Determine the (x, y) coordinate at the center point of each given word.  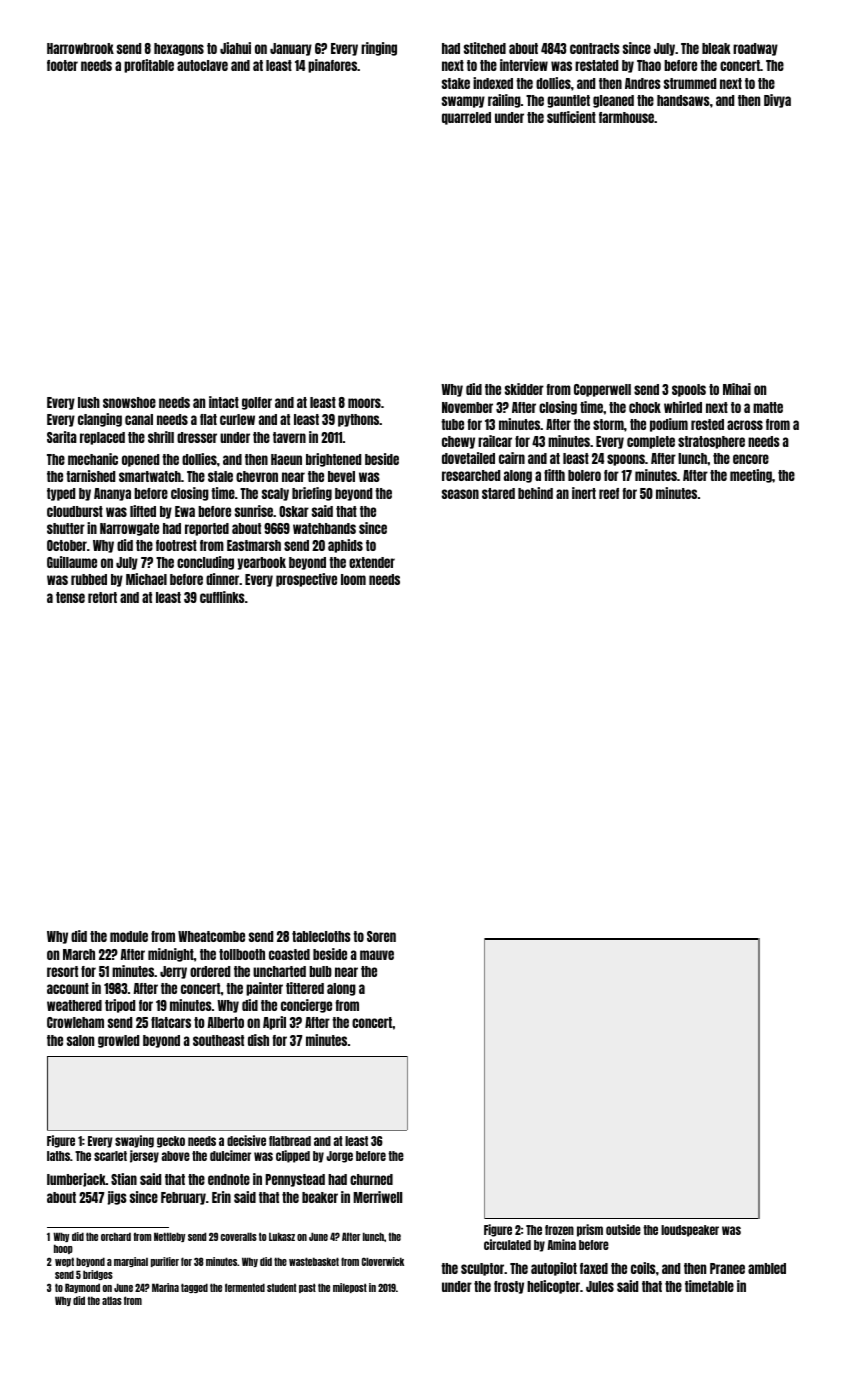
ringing (379, 49)
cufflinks (222, 597)
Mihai (737, 389)
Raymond (82, 1288)
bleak (716, 48)
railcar (495, 441)
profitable (149, 66)
